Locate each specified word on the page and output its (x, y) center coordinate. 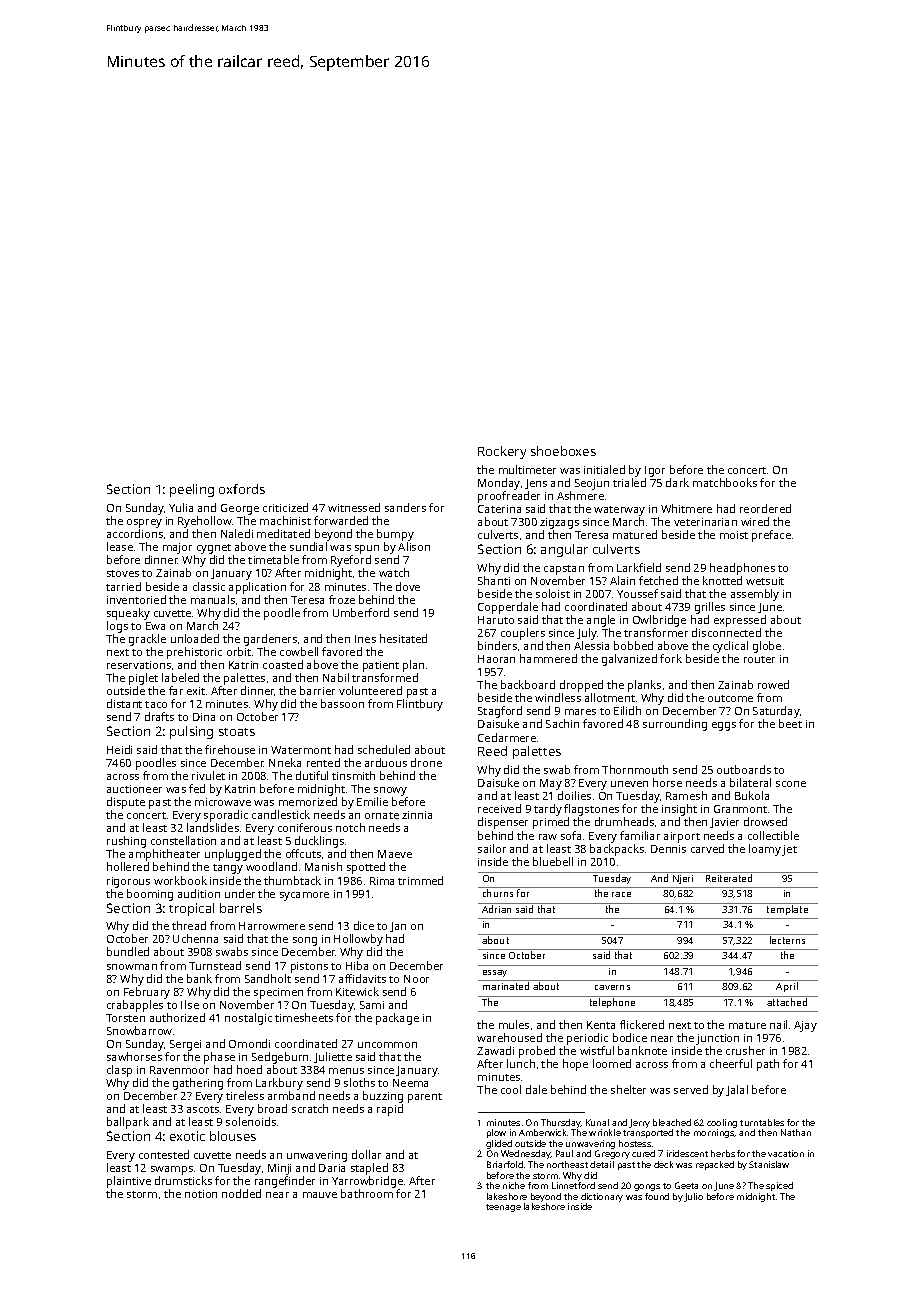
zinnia (417, 815)
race (621, 894)
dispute (126, 803)
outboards (744, 769)
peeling (192, 490)
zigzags (559, 523)
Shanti (494, 580)
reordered (765, 508)
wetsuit (765, 581)
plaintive (129, 1182)
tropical (191, 909)
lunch (521, 1063)
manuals (213, 599)
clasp (119, 1071)
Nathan (796, 1132)
